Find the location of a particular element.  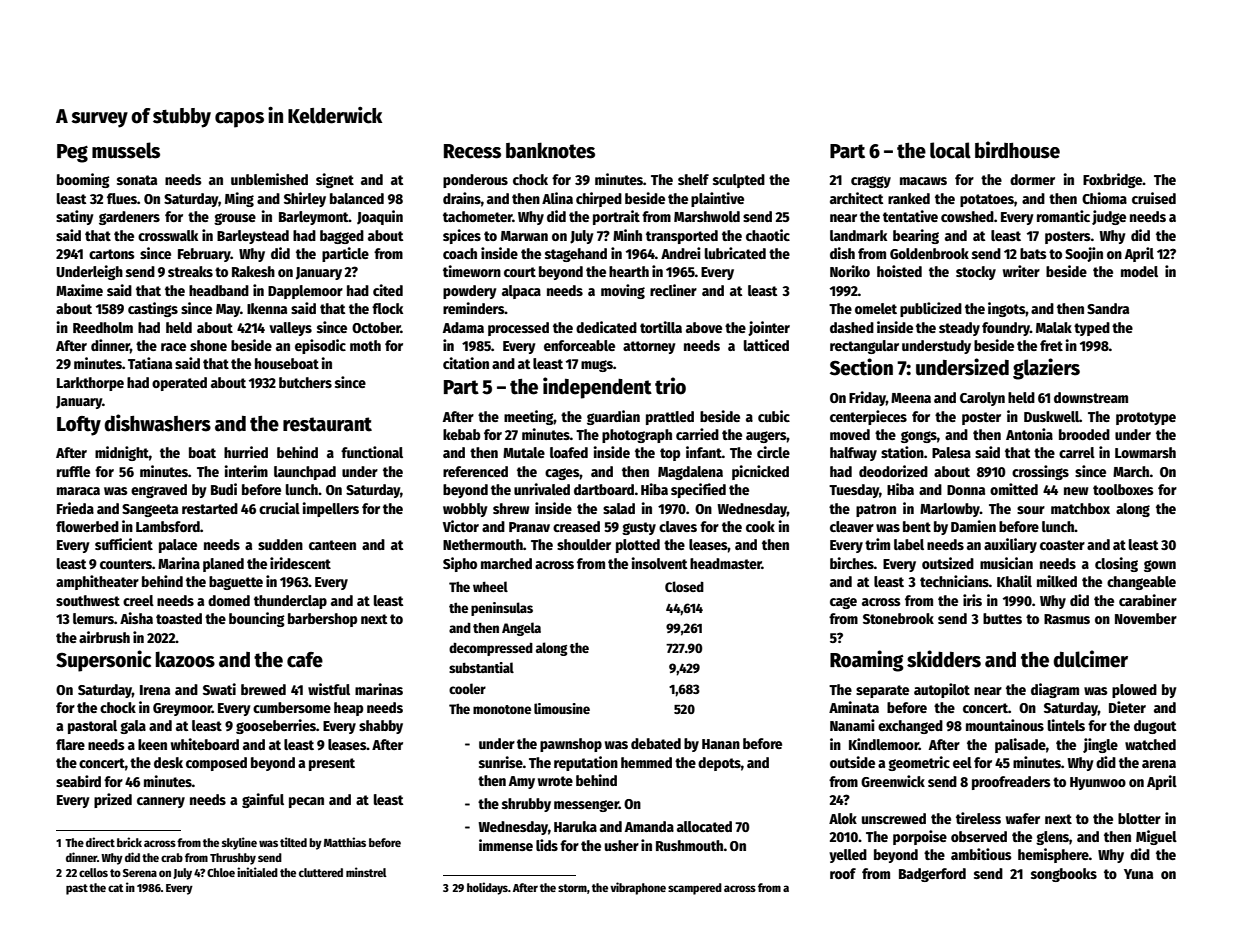

Recess is located at coordinates (472, 151).
